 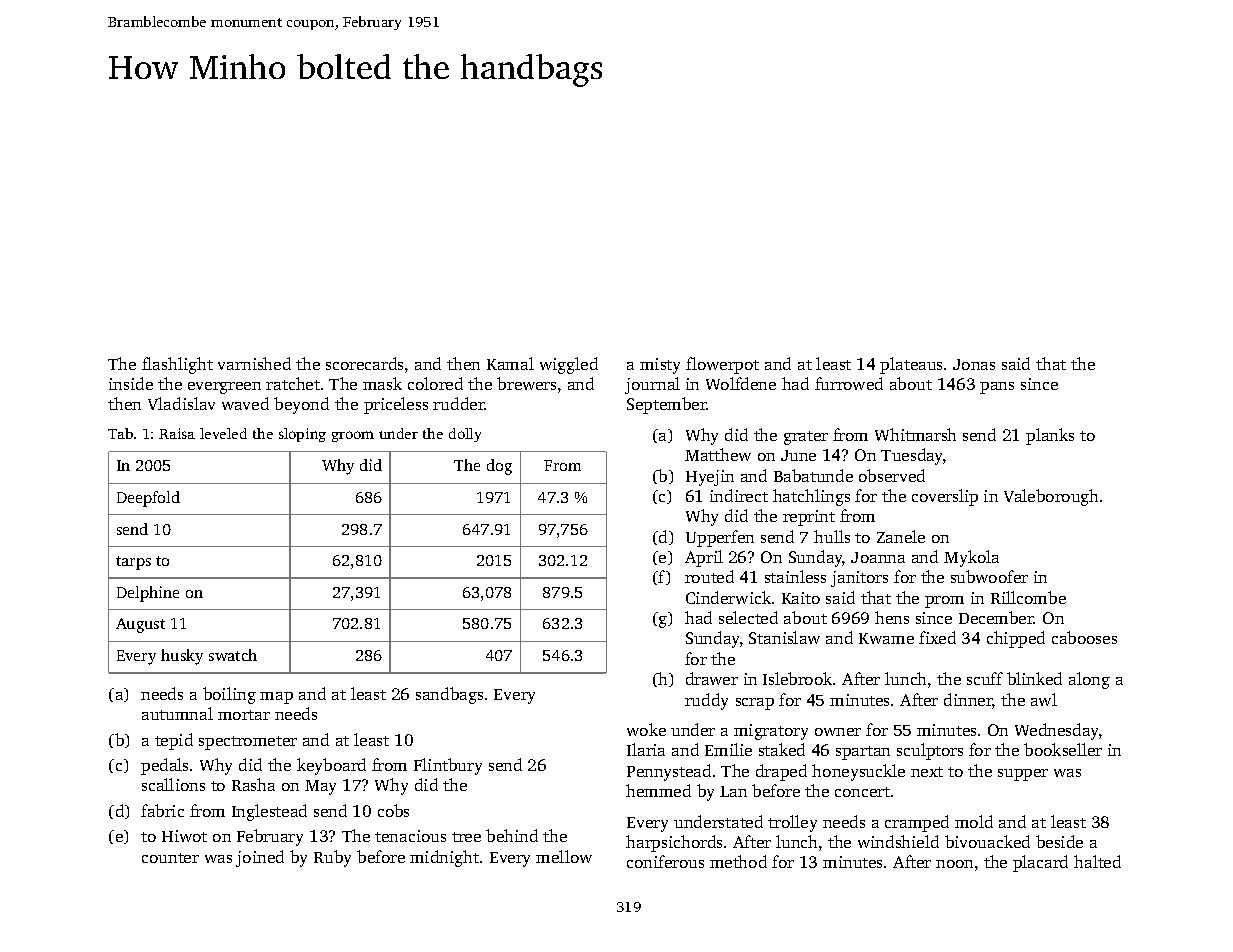 I want to click on staked, so click(x=782, y=749).
